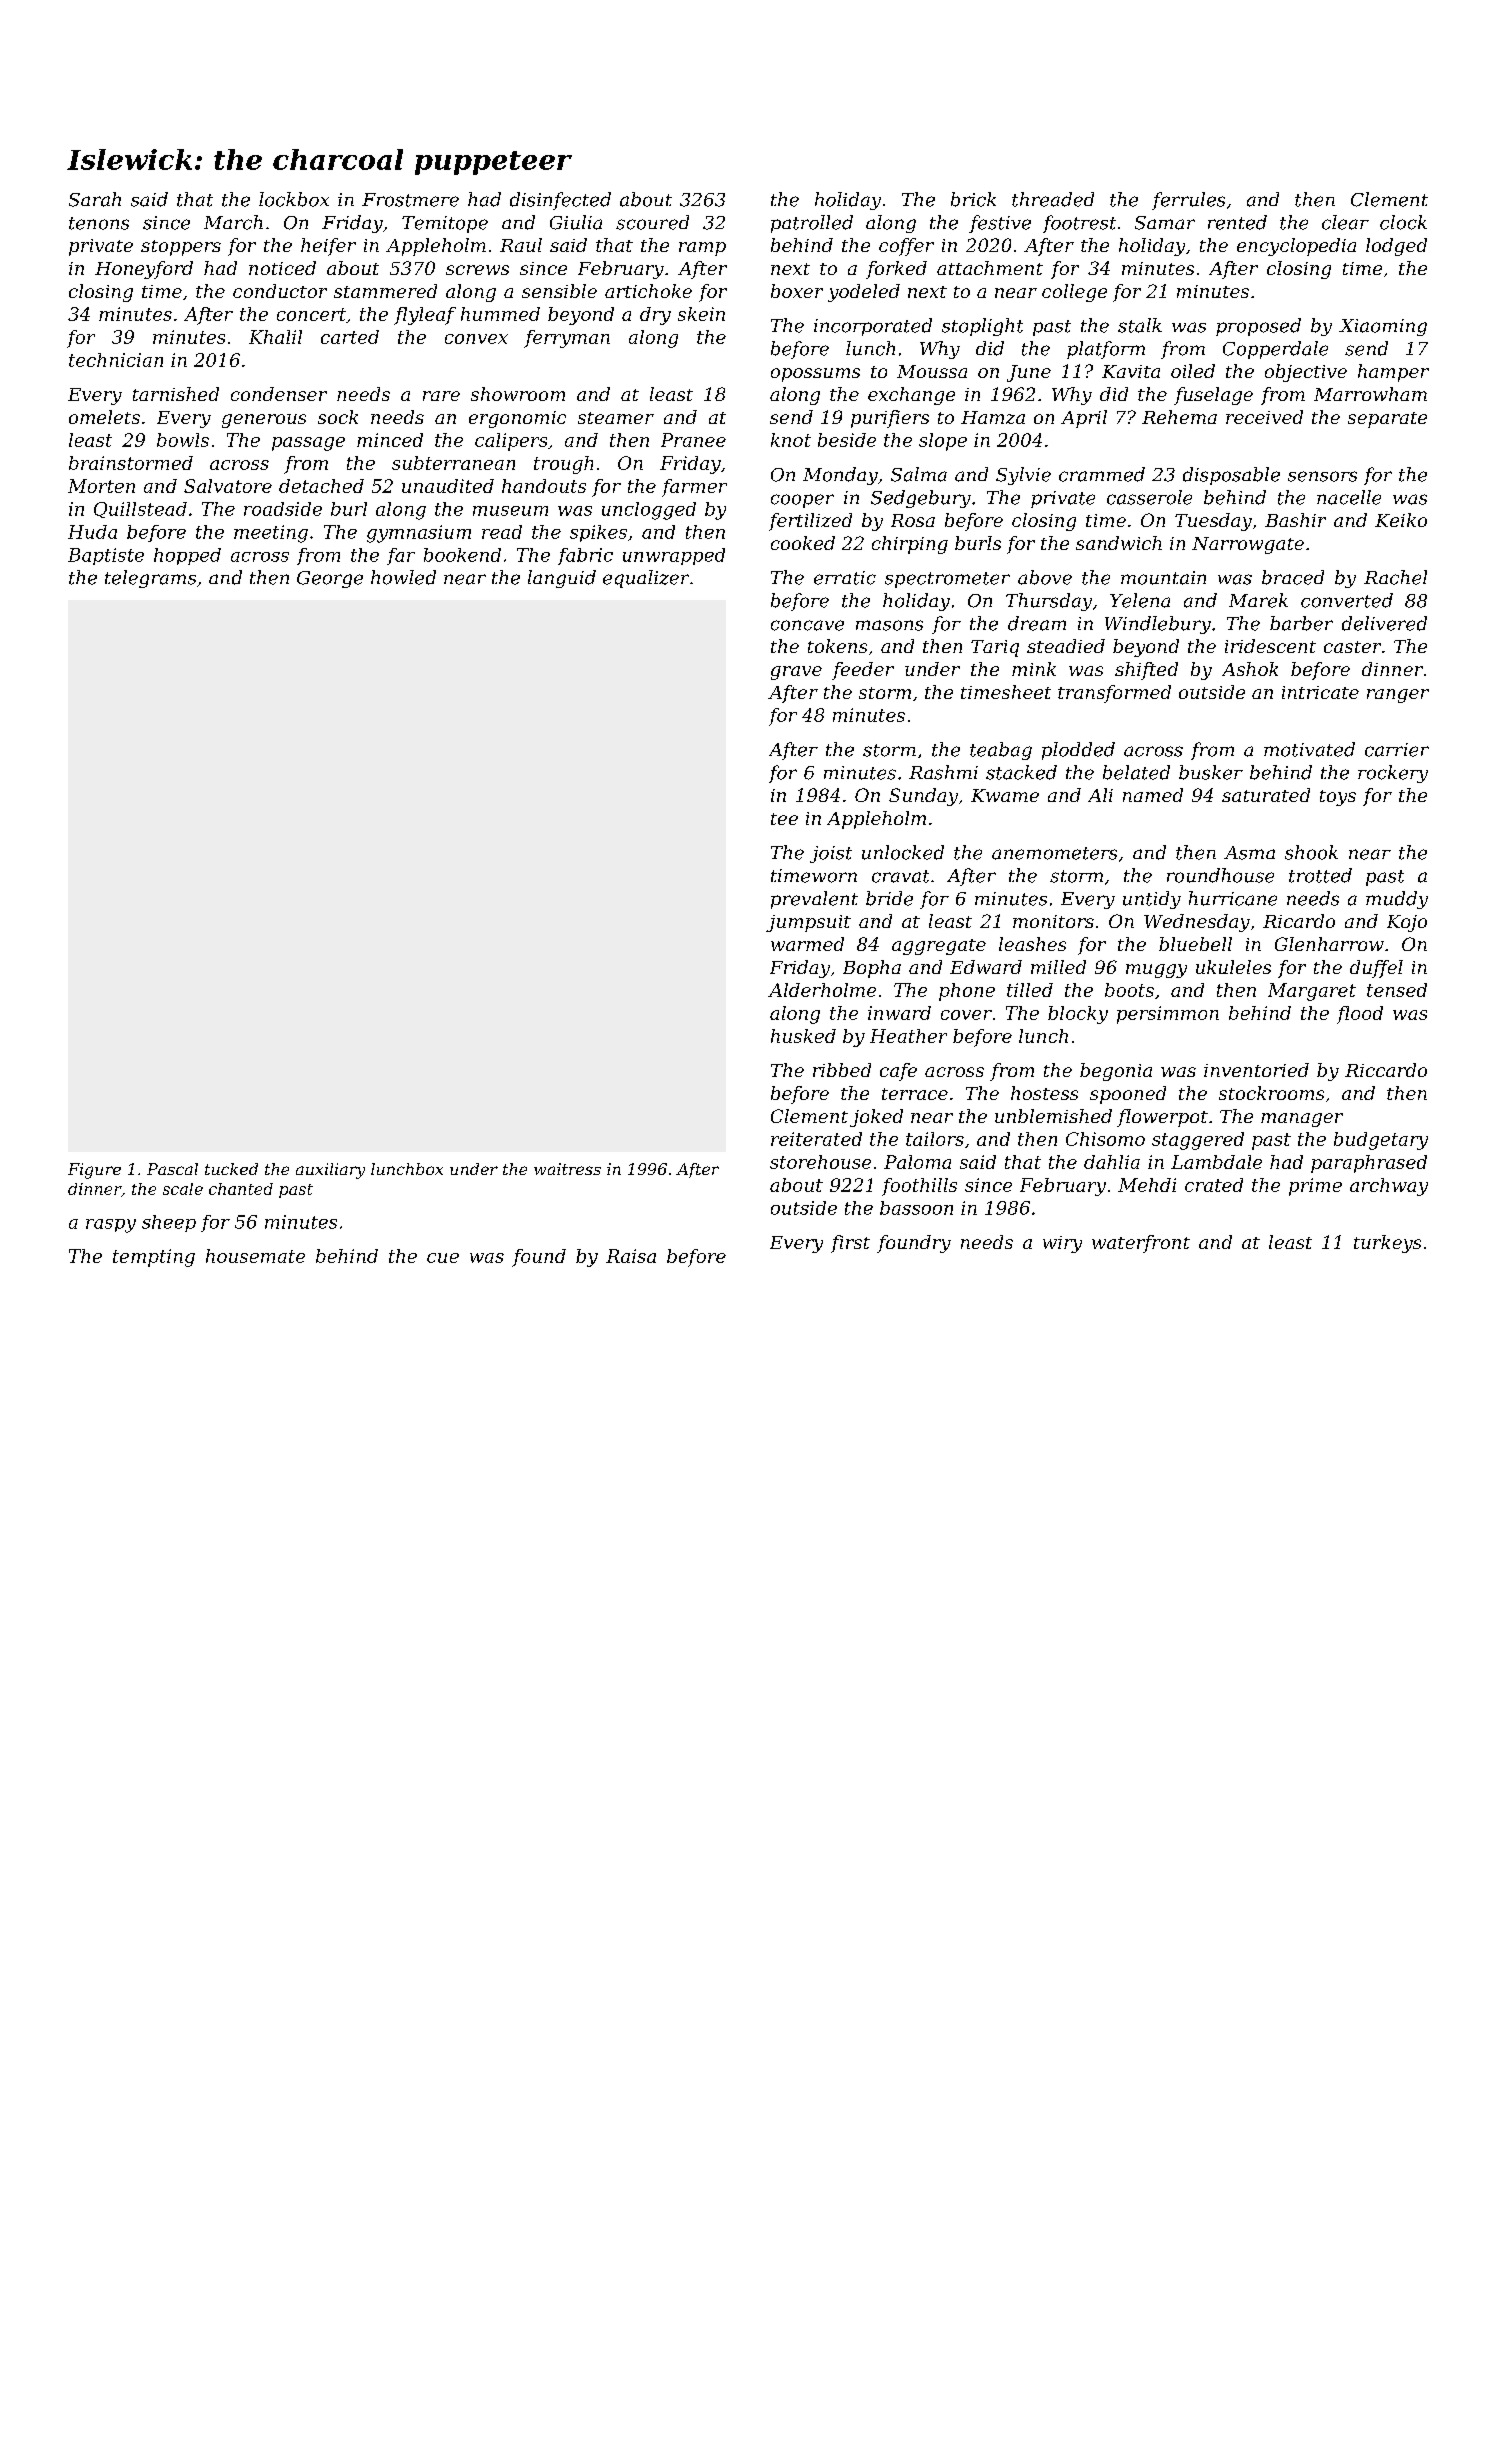  I want to click on incorporated, so click(873, 327).
